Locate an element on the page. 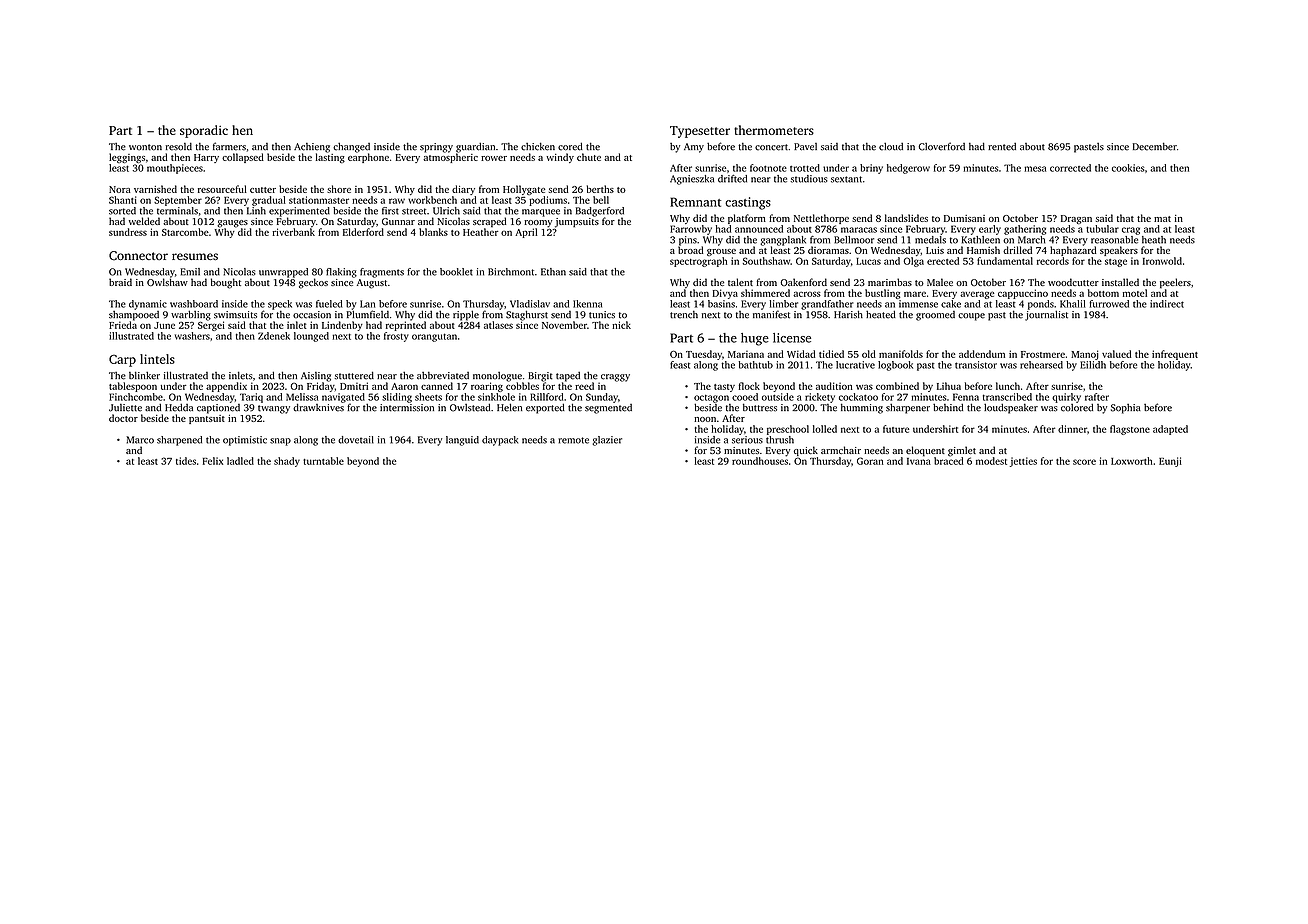 The image size is (1308, 924). infrequent is located at coordinates (1175, 355).
